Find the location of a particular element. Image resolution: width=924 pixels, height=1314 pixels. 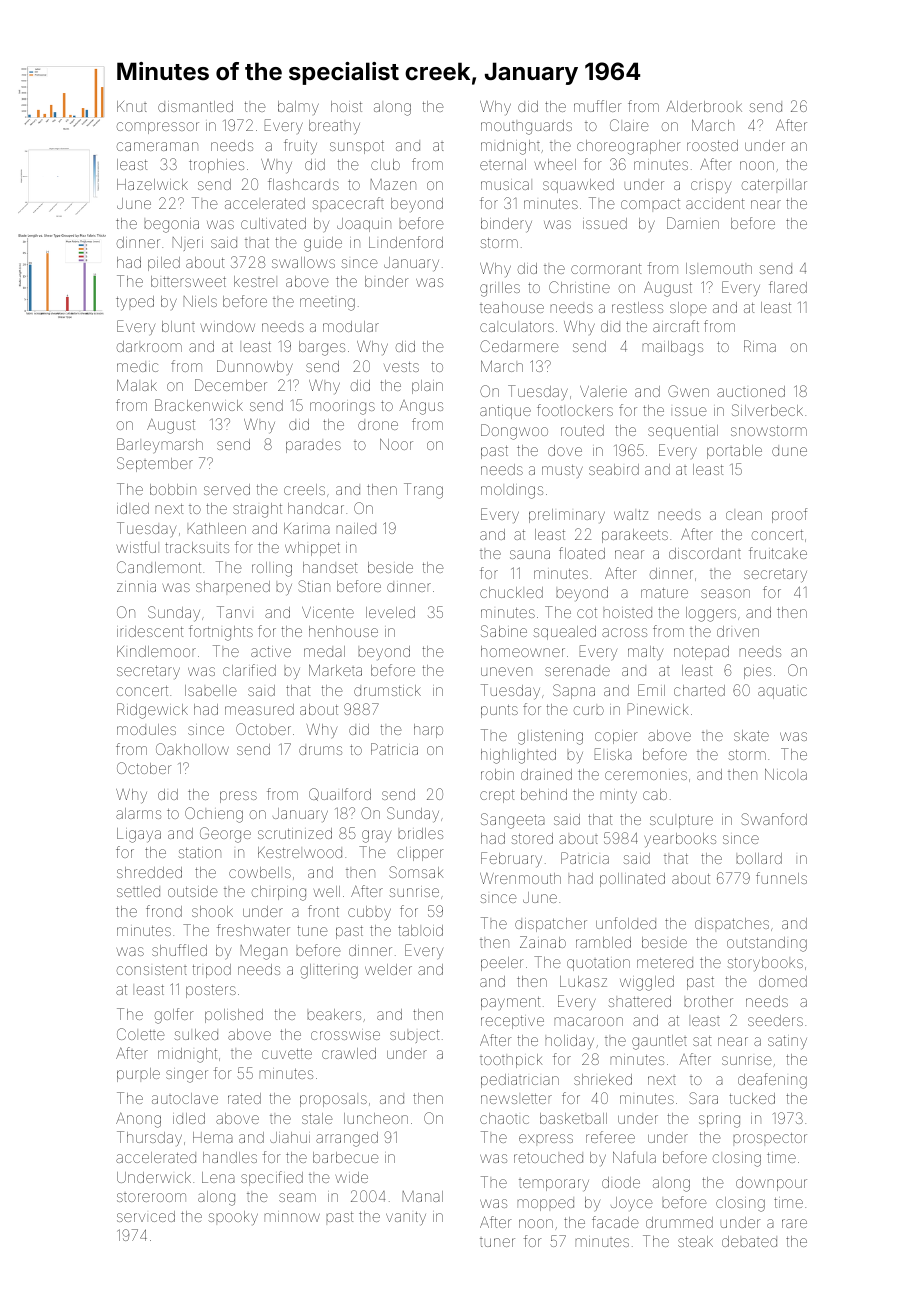

Wrenmouth is located at coordinates (520, 878).
